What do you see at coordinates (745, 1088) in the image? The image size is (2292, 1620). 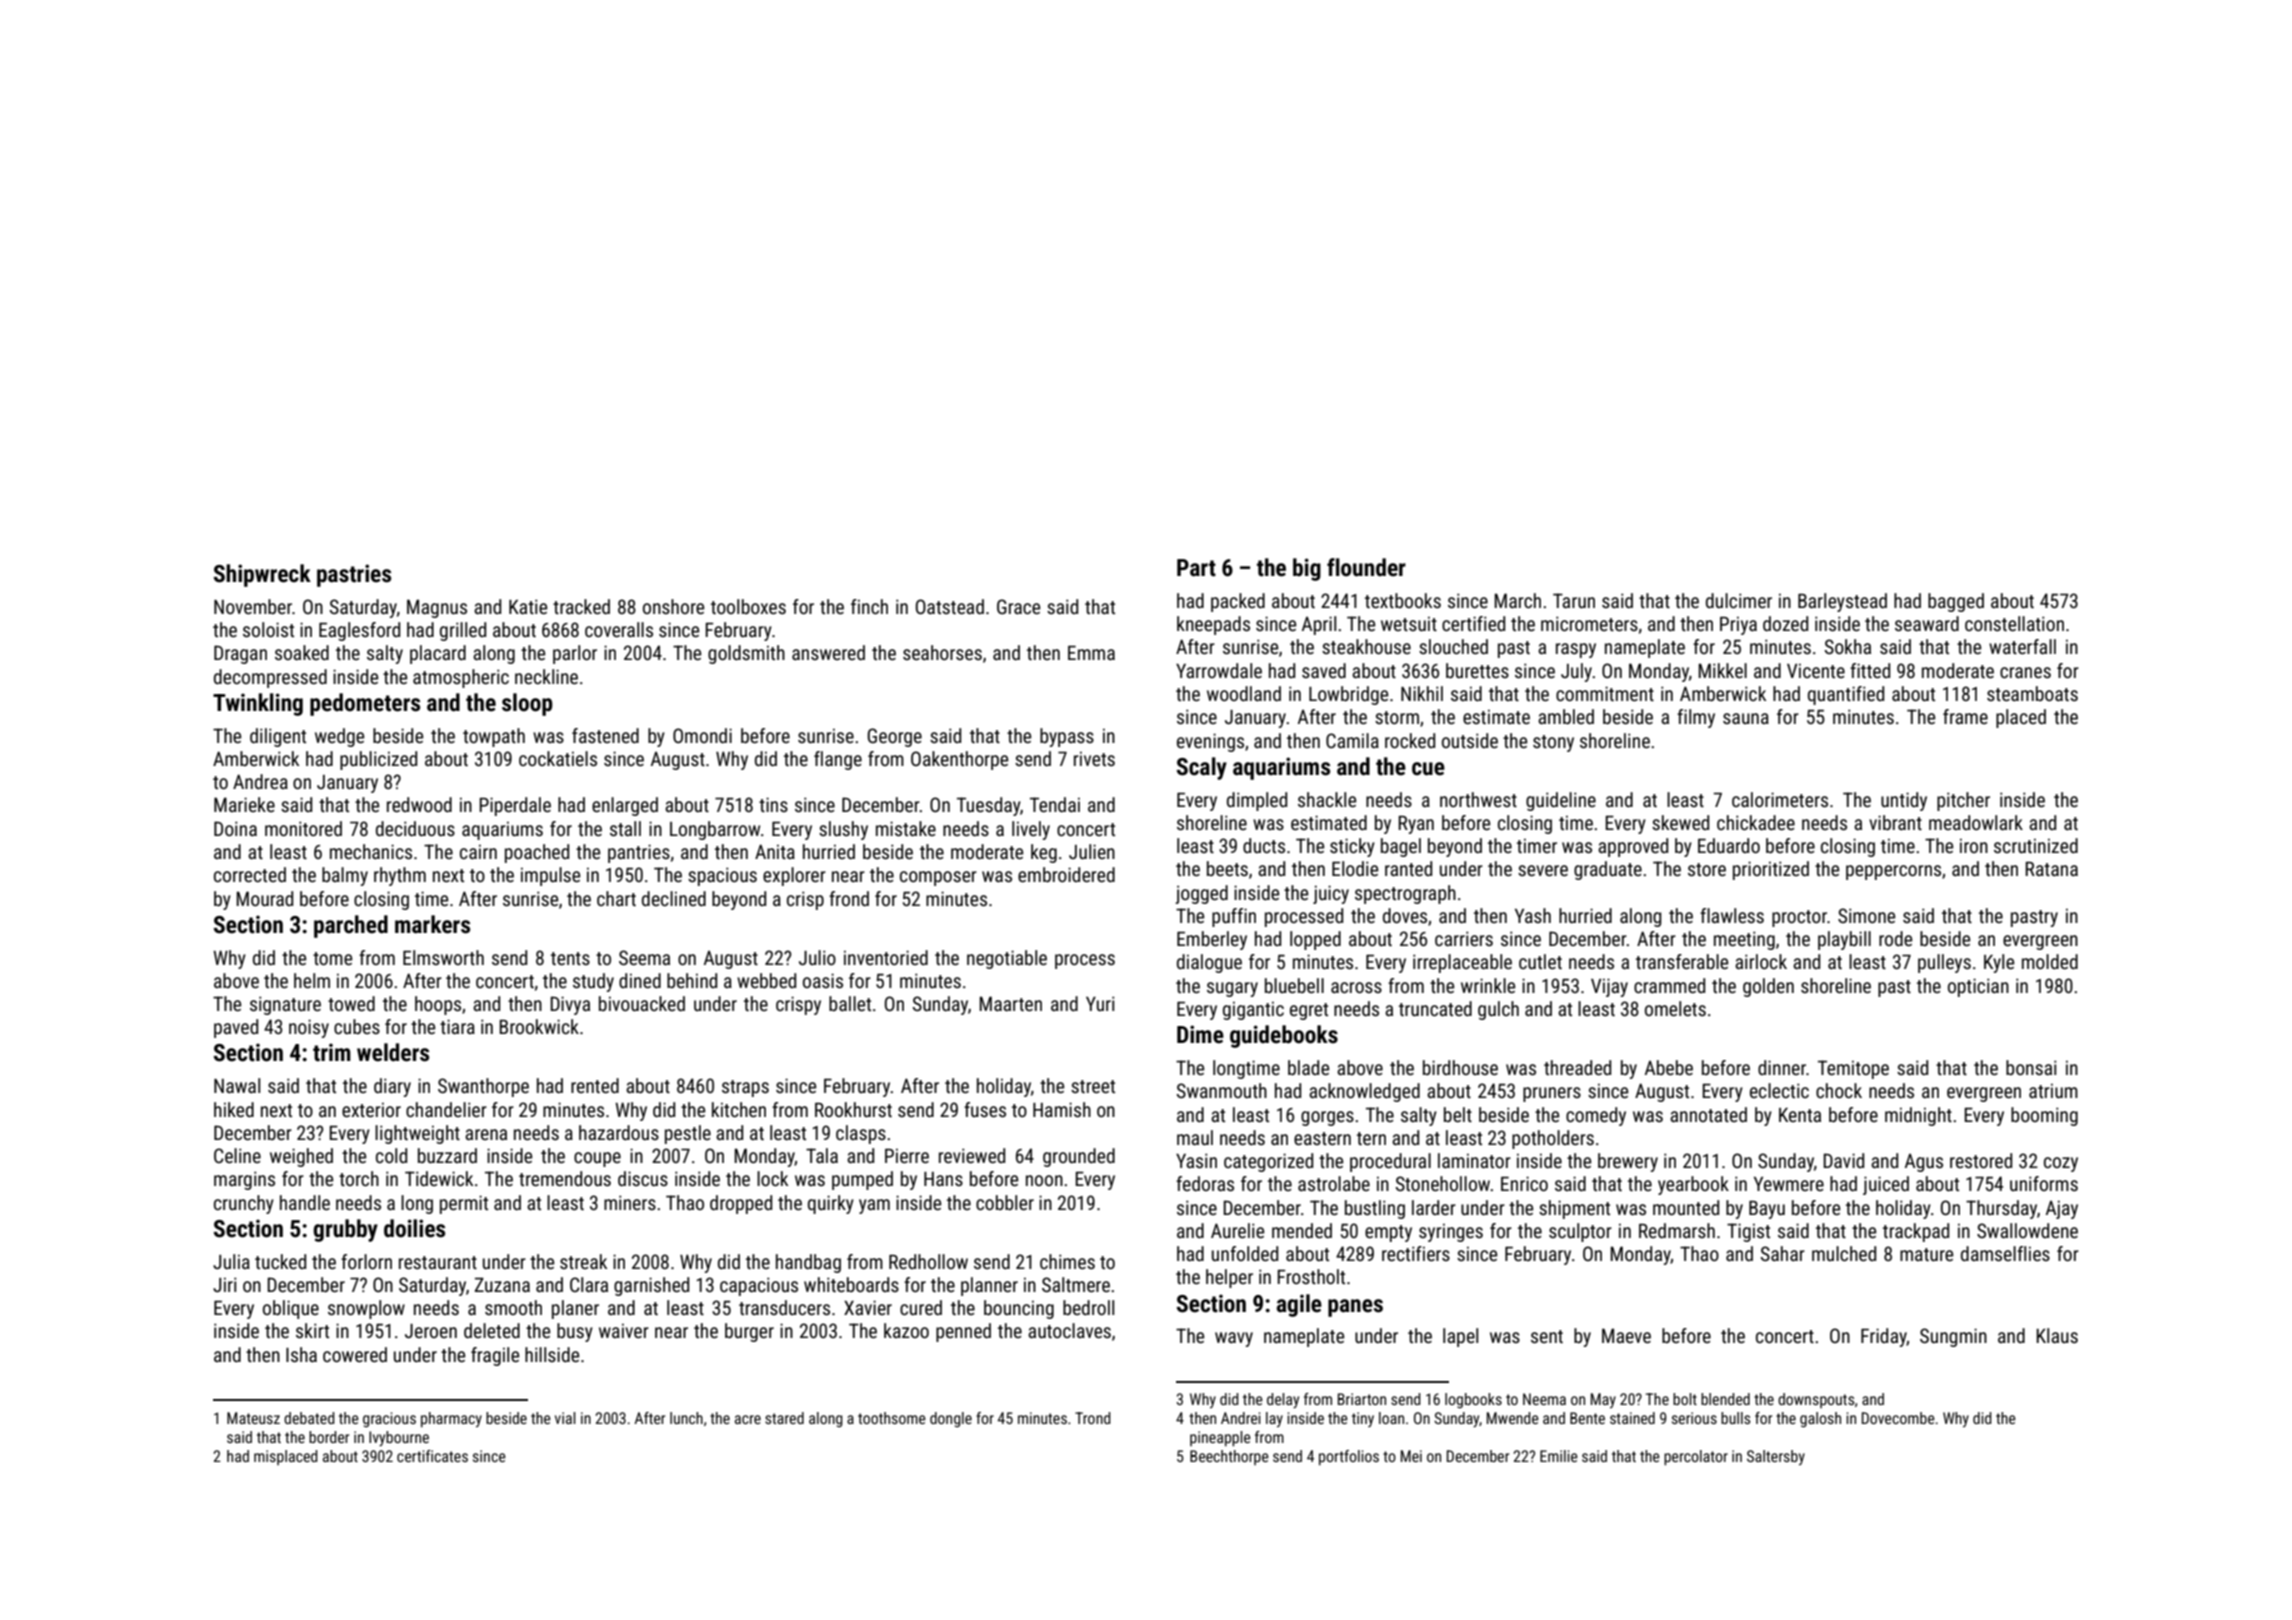 I see `straps` at bounding box center [745, 1088].
